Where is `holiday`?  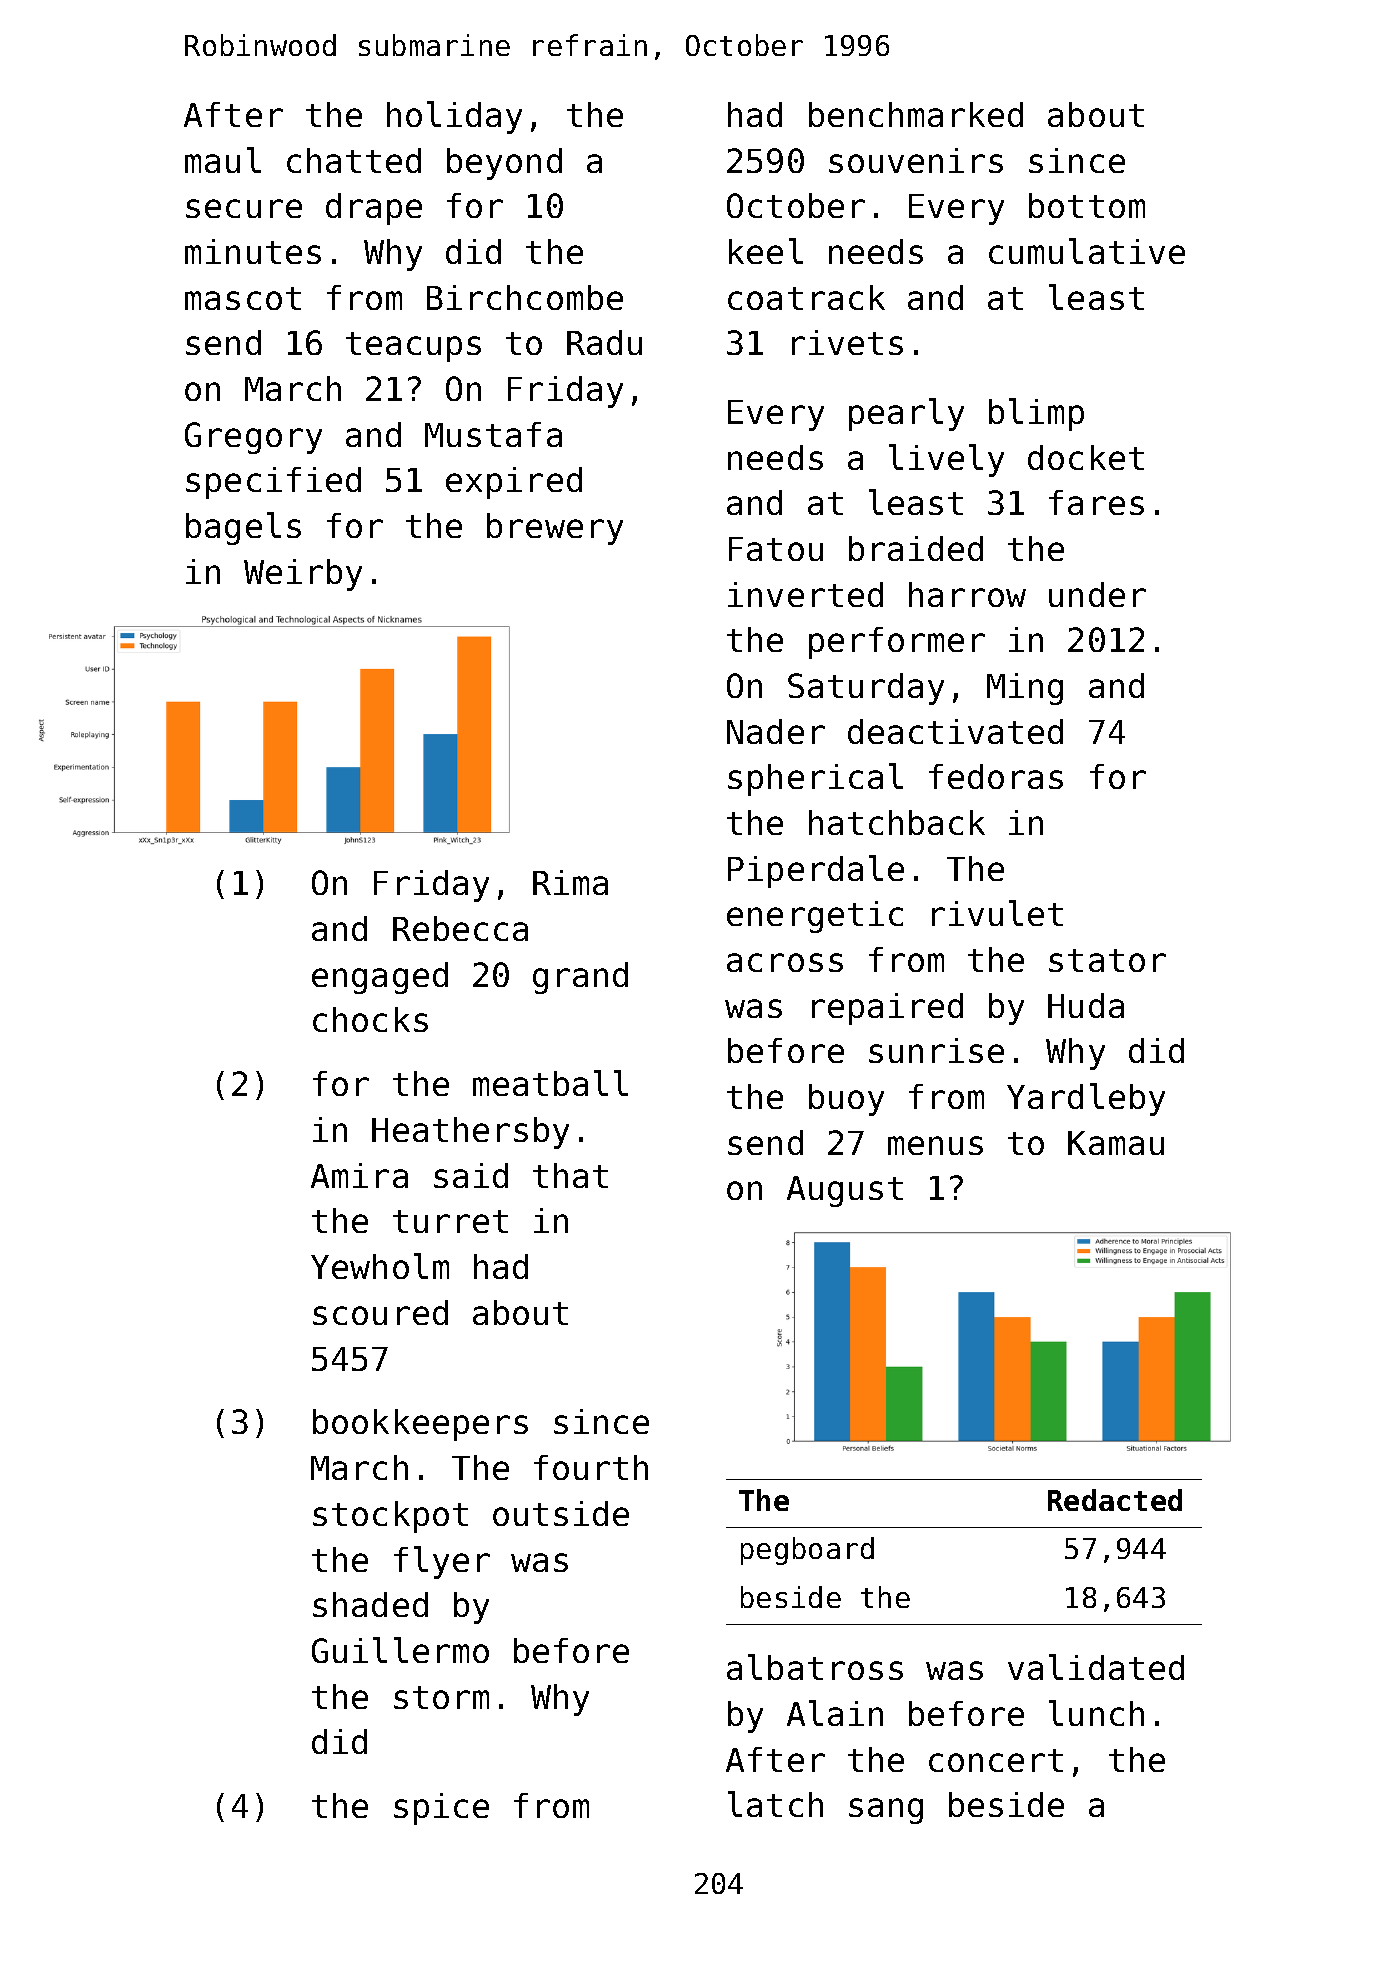
holiday is located at coordinates (454, 117).
